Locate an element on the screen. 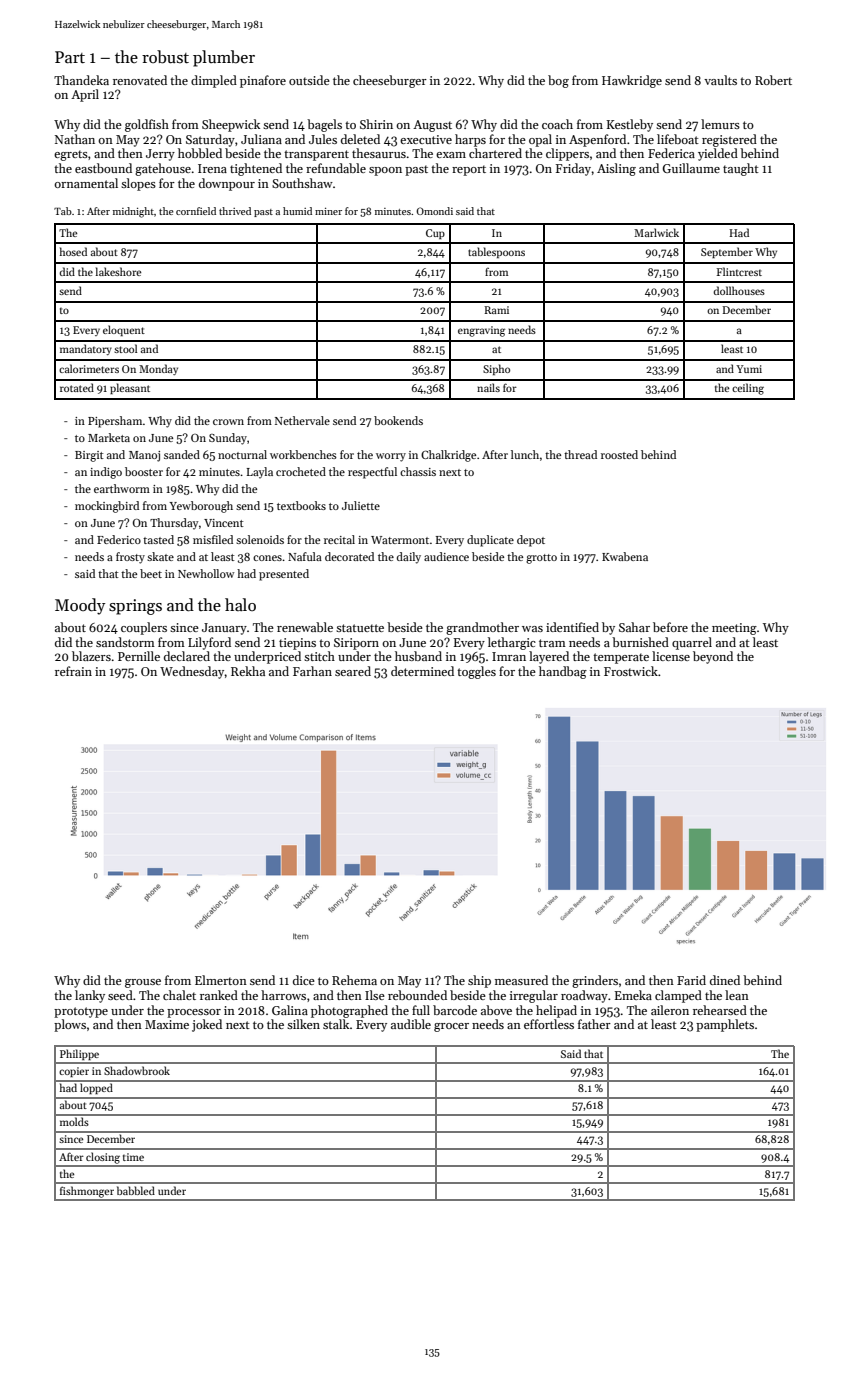 The image size is (849, 1400). thrived is located at coordinates (235, 211).
